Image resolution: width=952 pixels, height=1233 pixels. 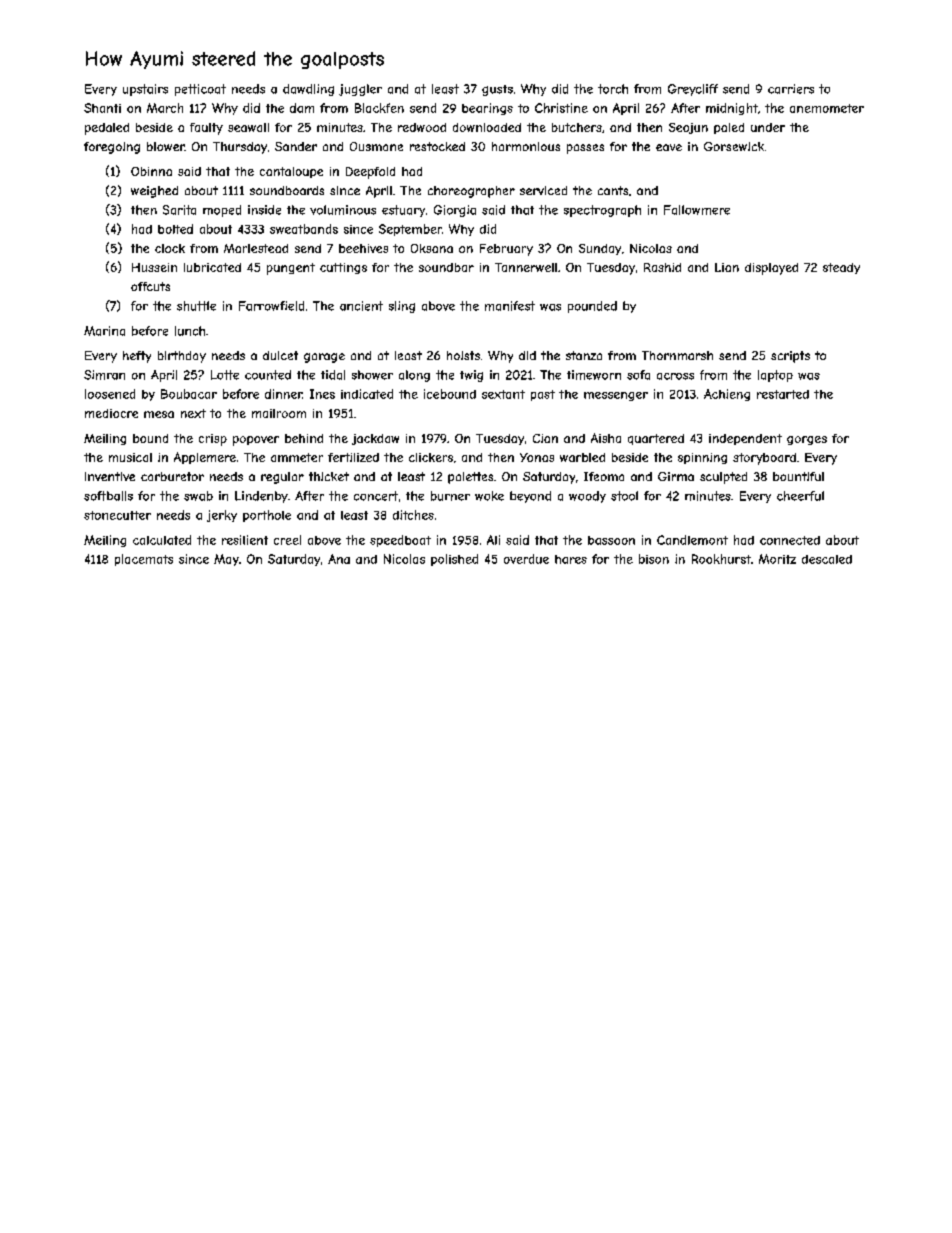 I want to click on warbled, so click(x=582, y=457).
